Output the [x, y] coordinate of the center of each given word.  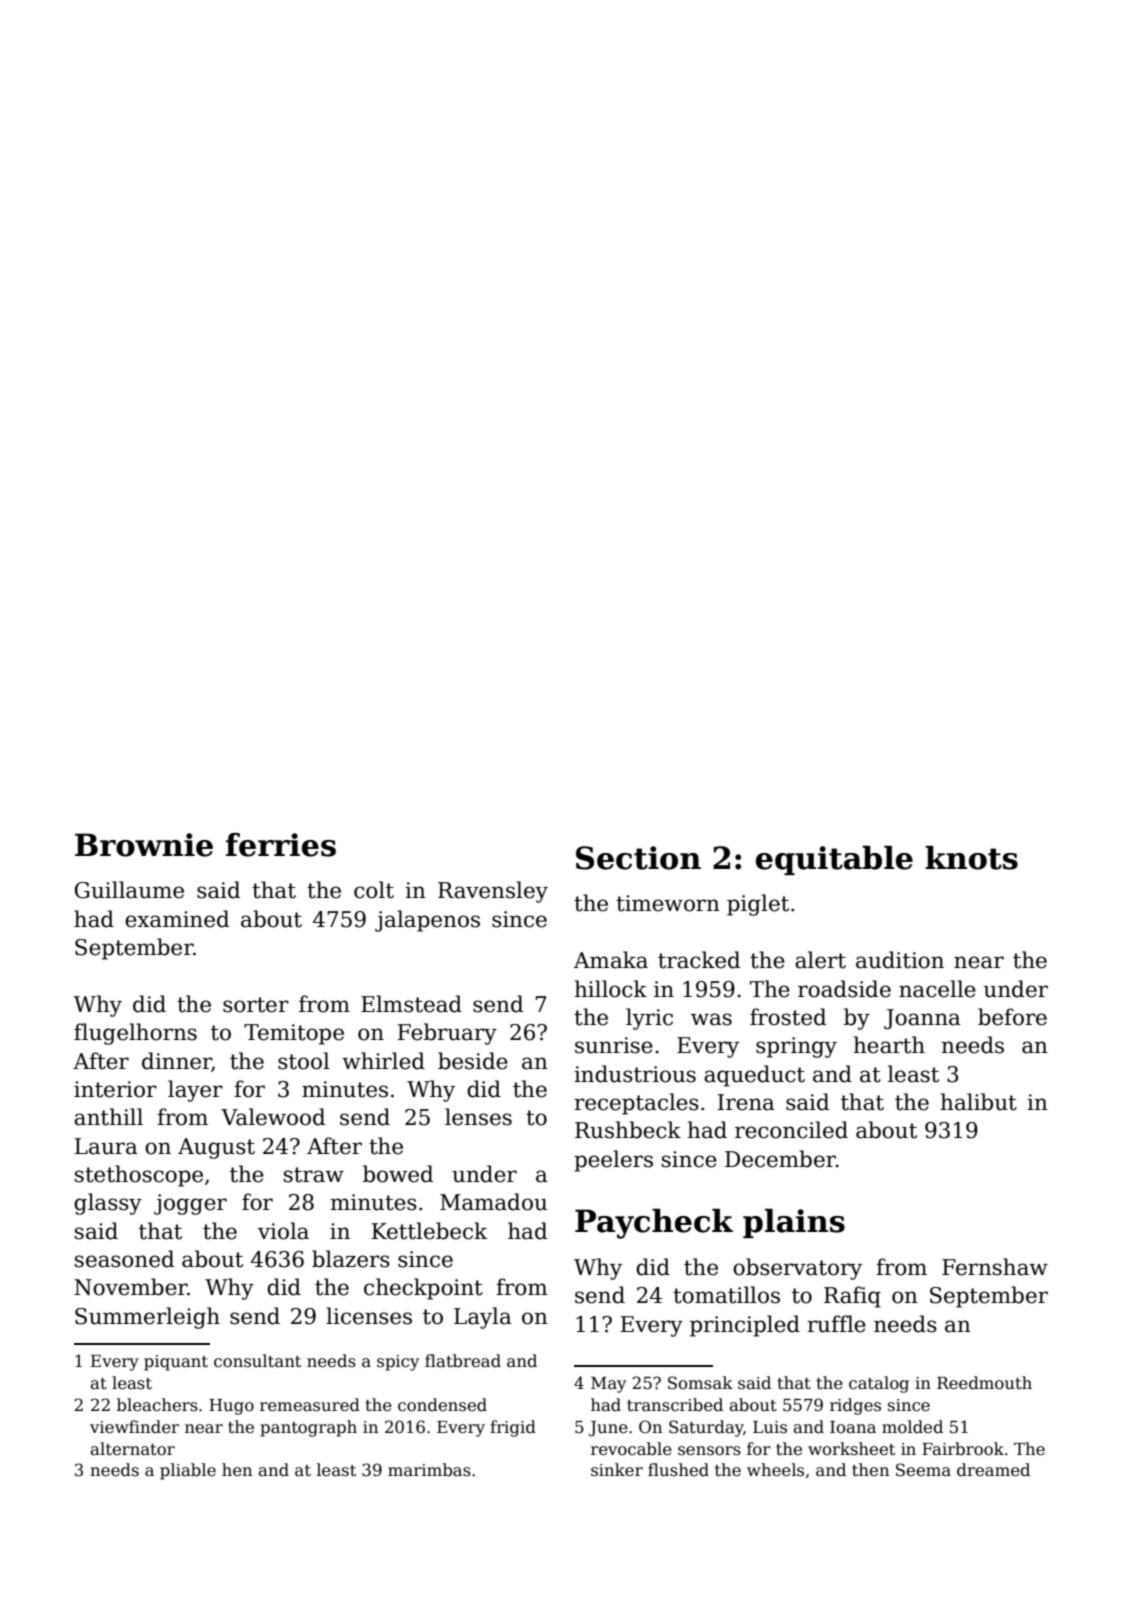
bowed [398, 1174]
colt [374, 890]
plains [794, 1223]
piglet [758, 905]
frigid [513, 1428]
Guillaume [129, 890]
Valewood [273, 1117]
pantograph [308, 1428]
